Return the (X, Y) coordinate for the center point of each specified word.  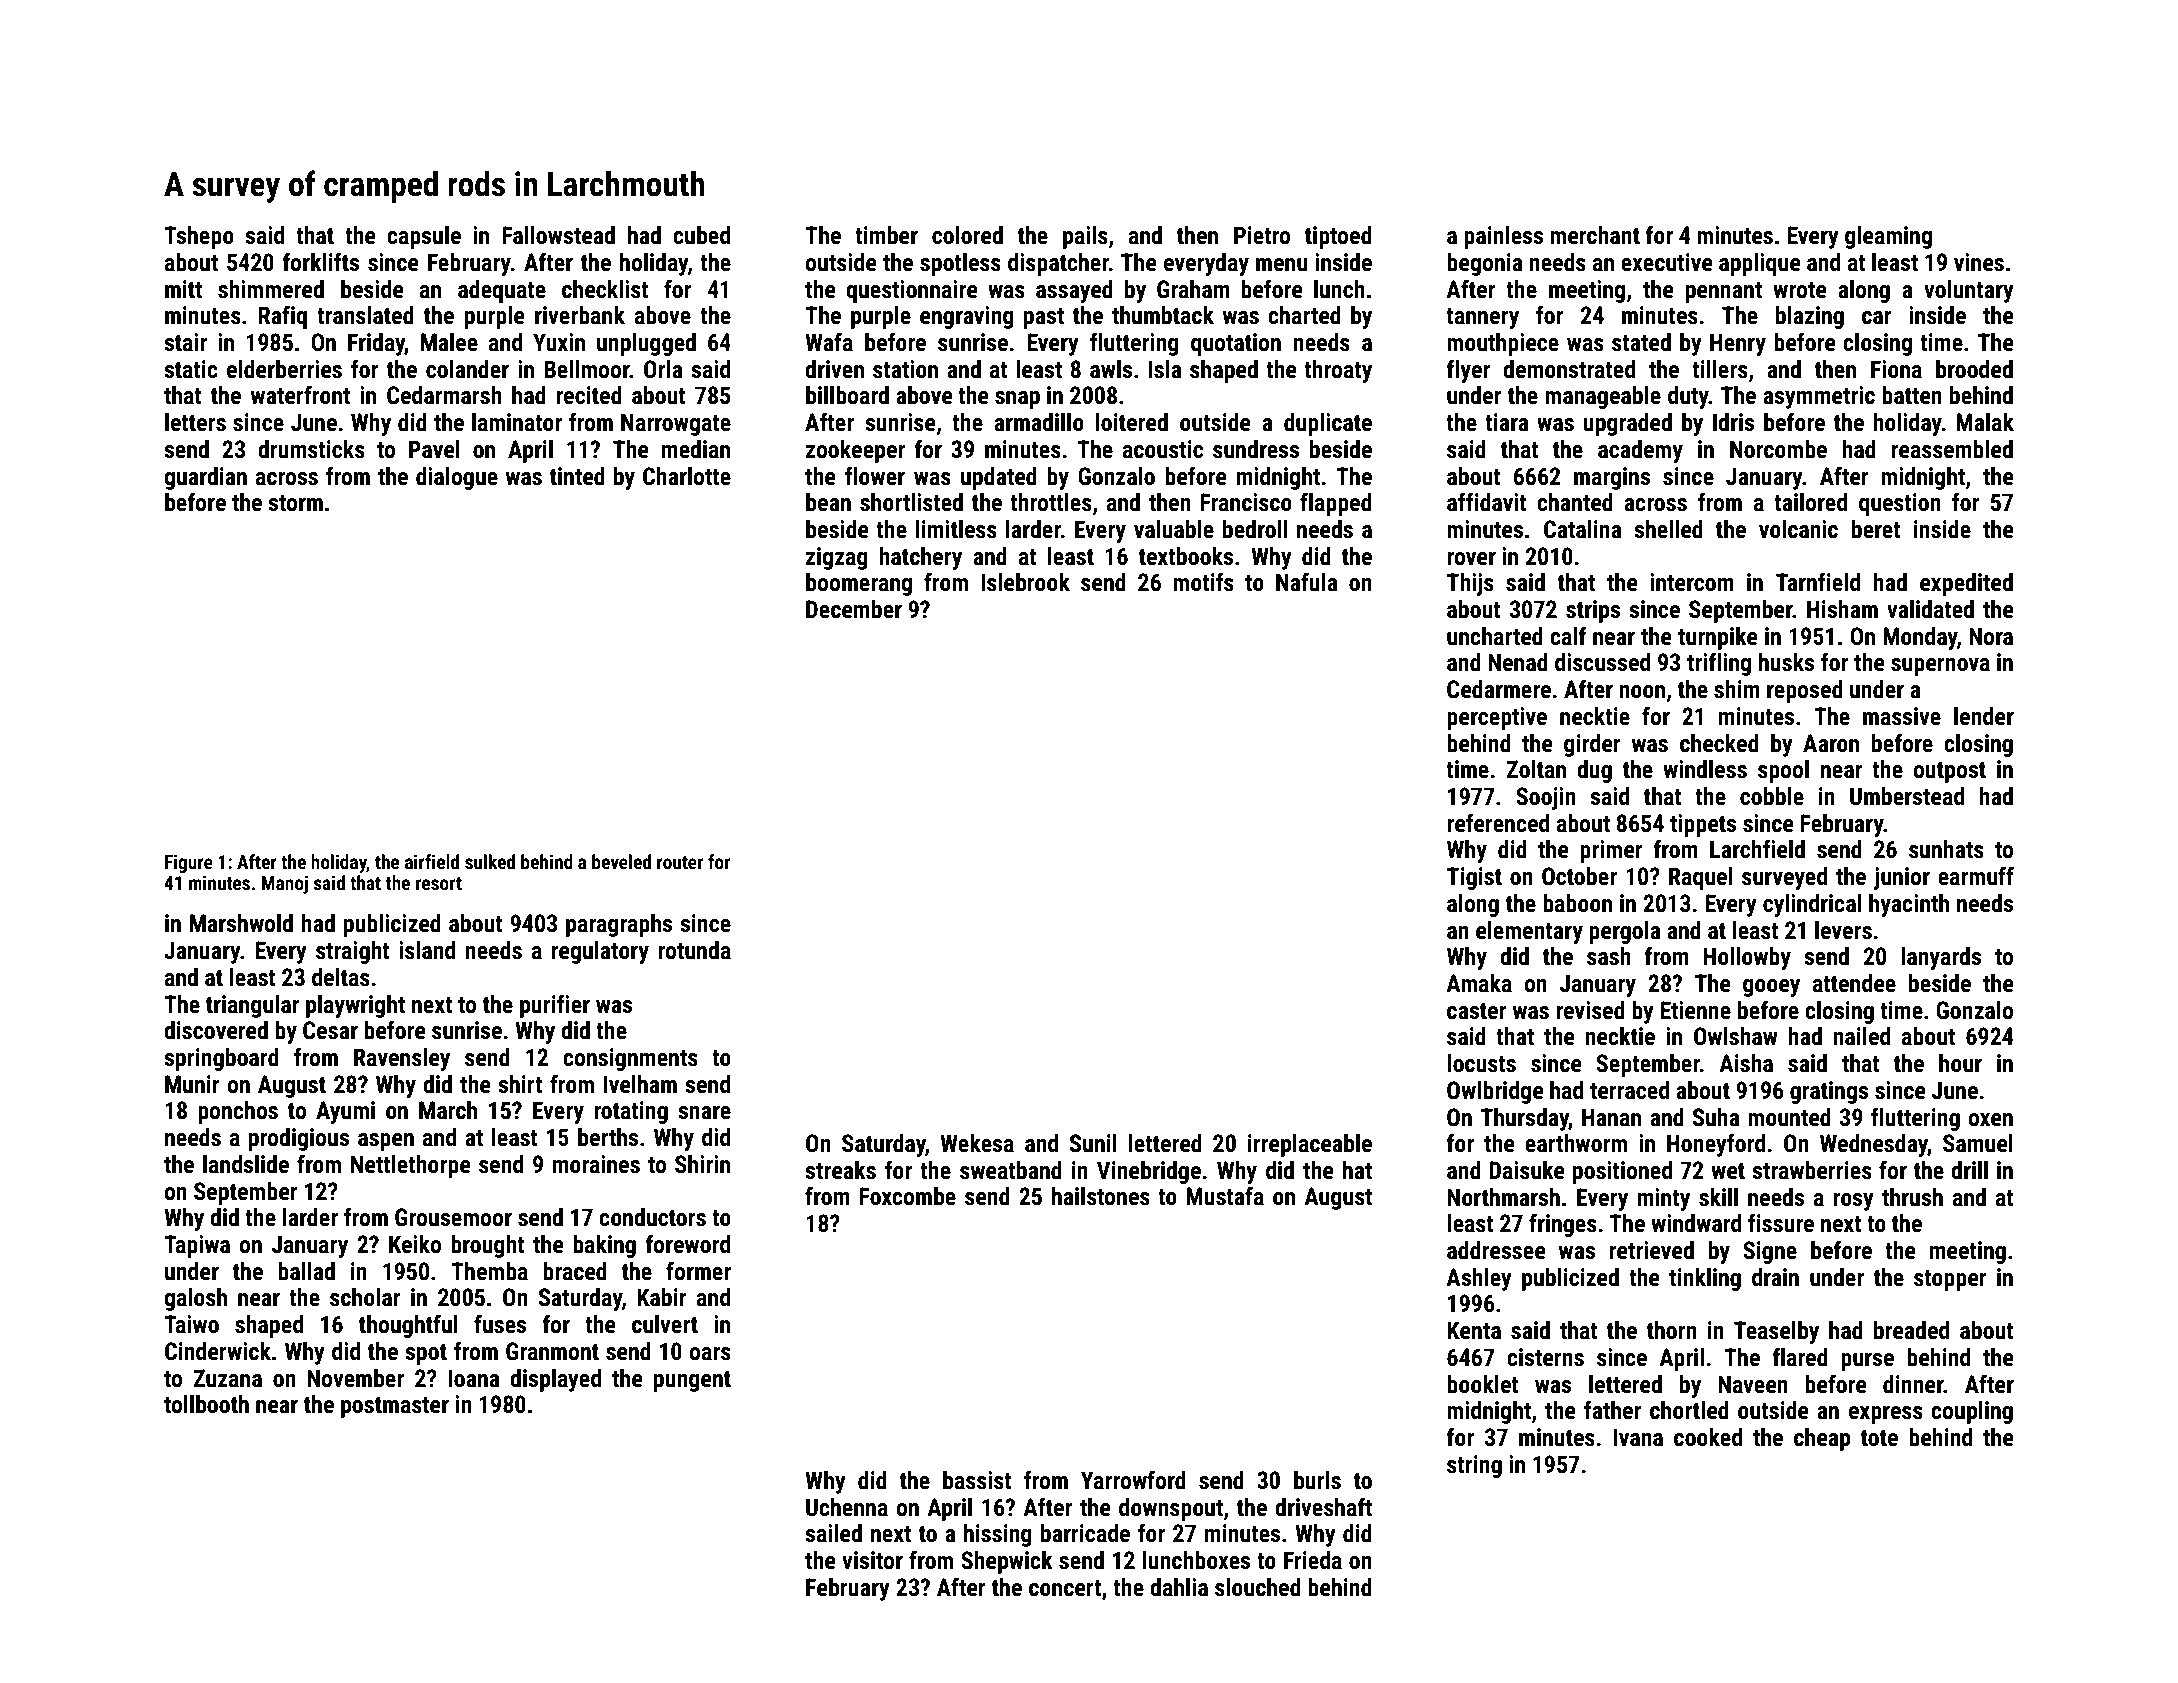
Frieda (1313, 1560)
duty (1688, 397)
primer (1611, 851)
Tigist (1474, 878)
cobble (1772, 796)
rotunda (694, 950)
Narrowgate (676, 424)
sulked (490, 861)
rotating (631, 1112)
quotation (1236, 344)
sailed (833, 1533)
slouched (1258, 1587)
